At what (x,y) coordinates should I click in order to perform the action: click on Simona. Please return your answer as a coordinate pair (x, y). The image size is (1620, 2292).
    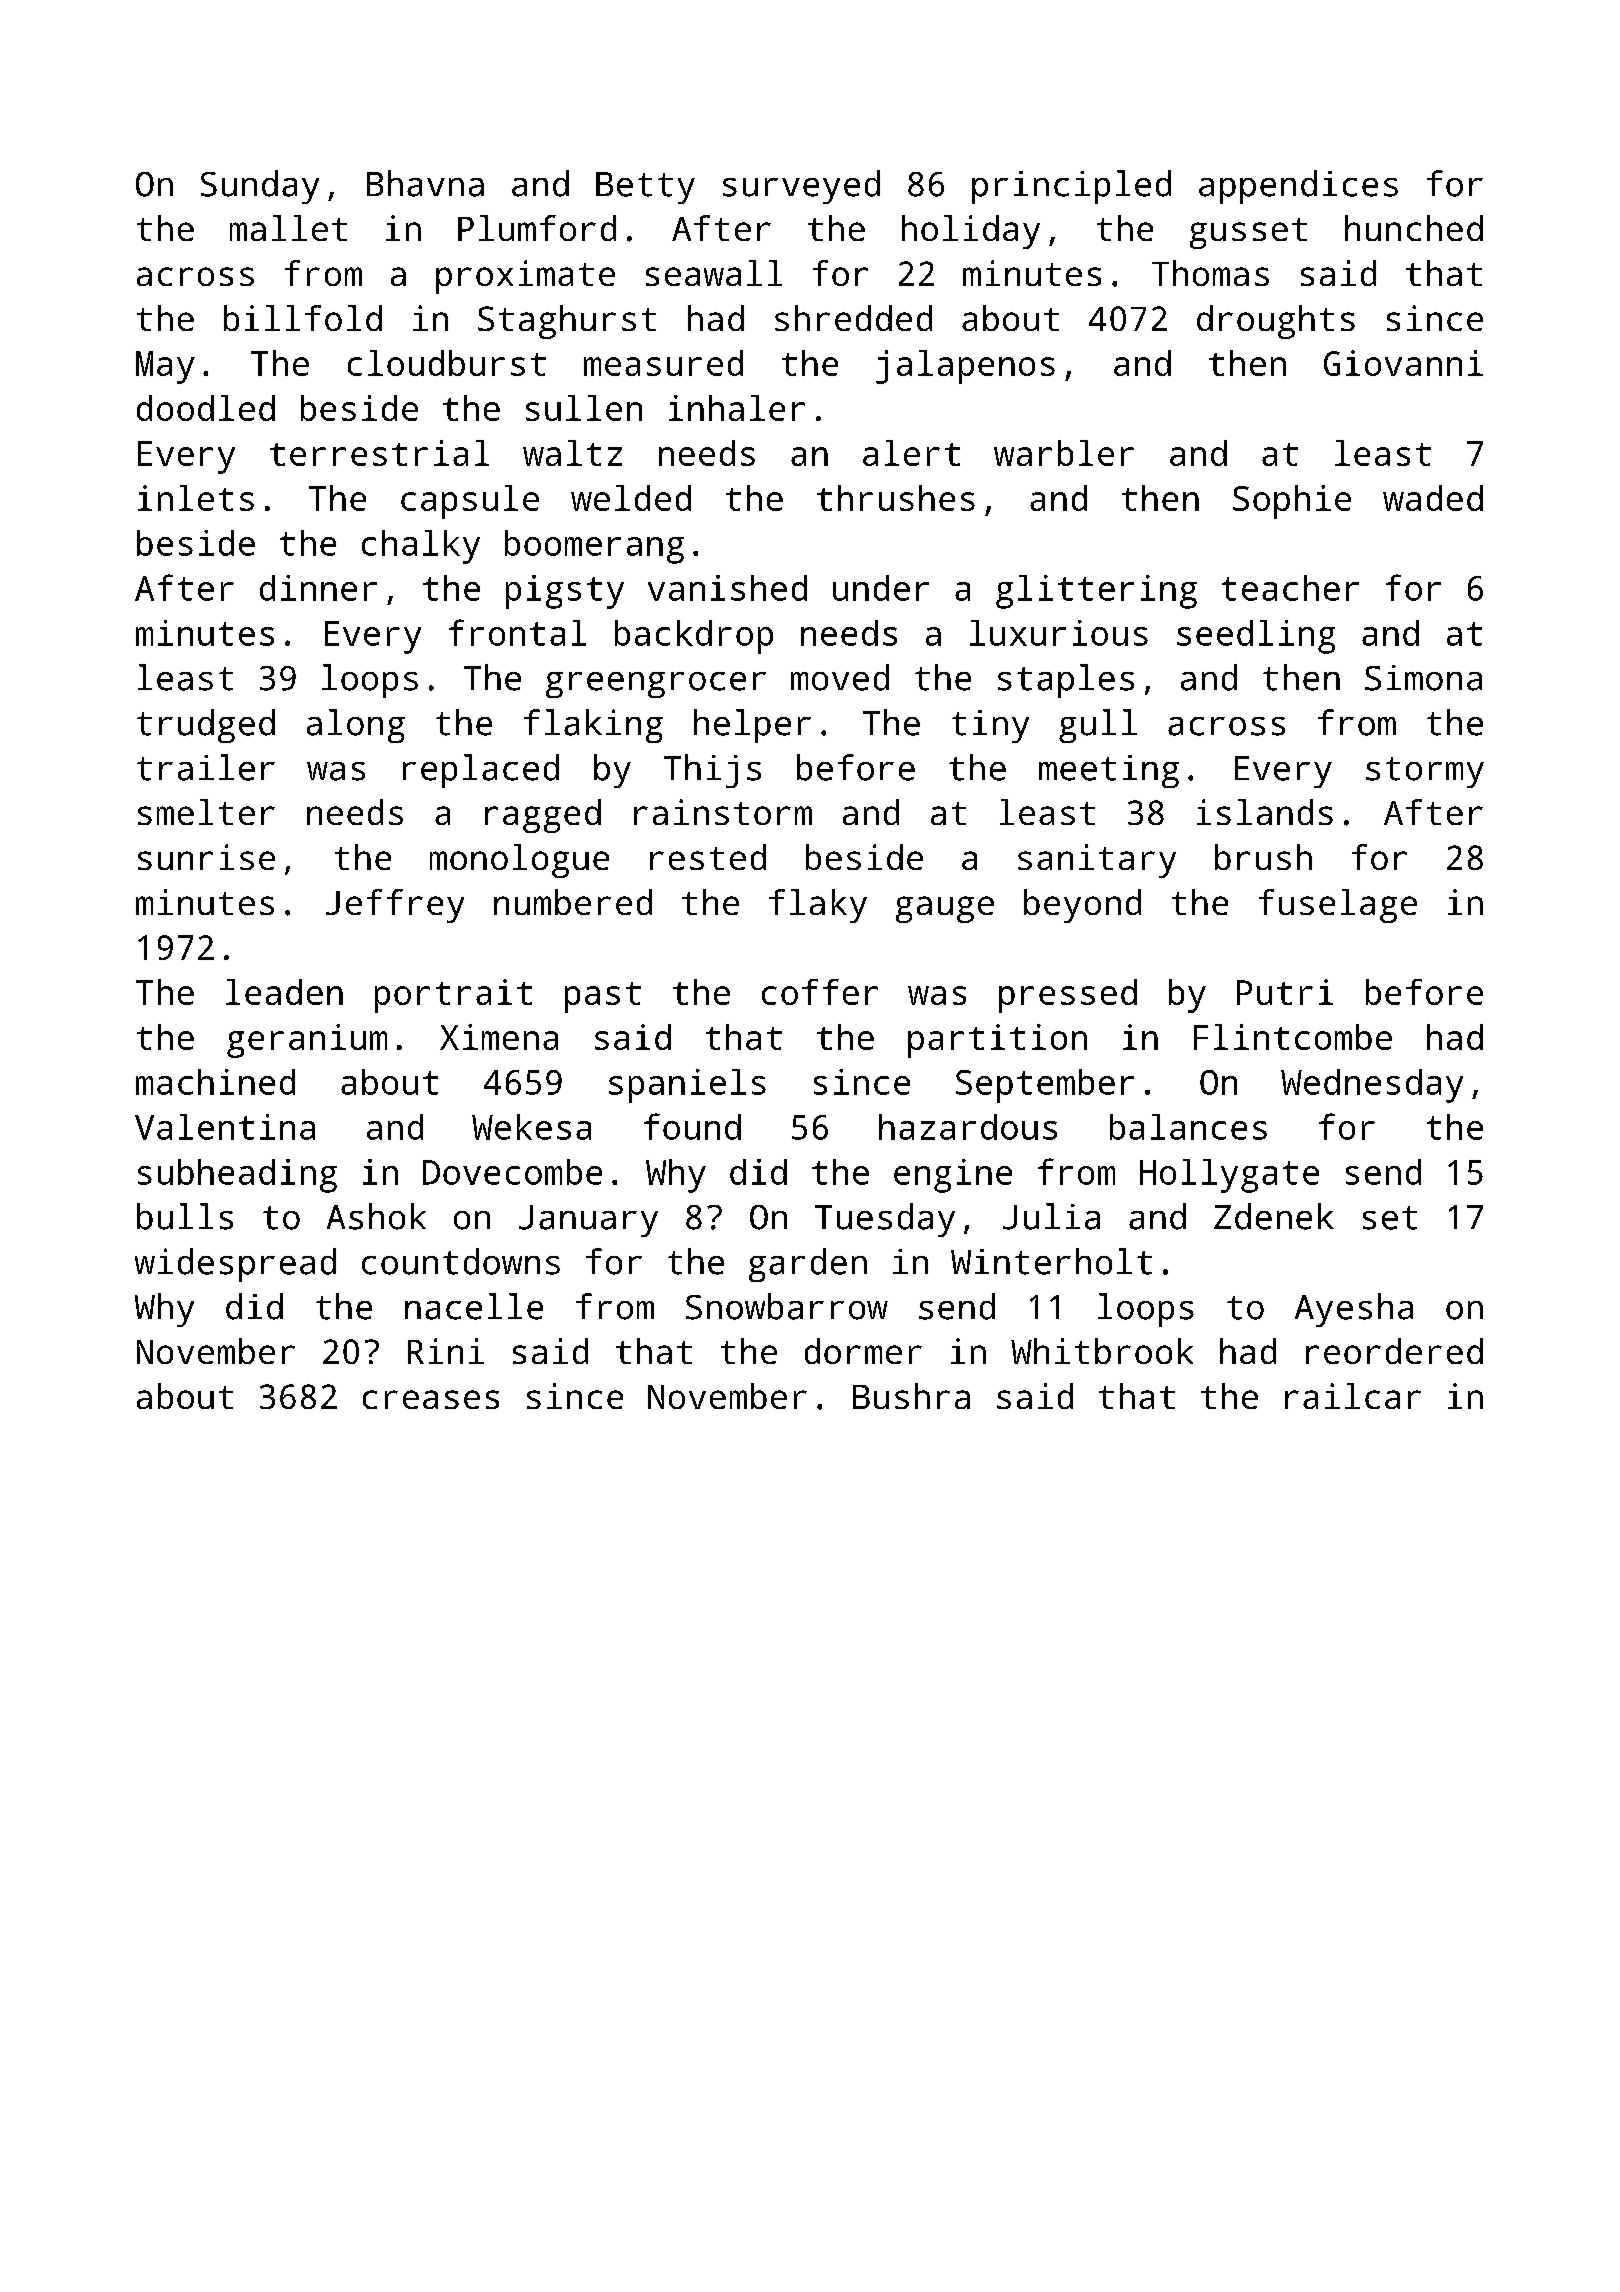
    Looking at the image, I should click on (1423, 678).
